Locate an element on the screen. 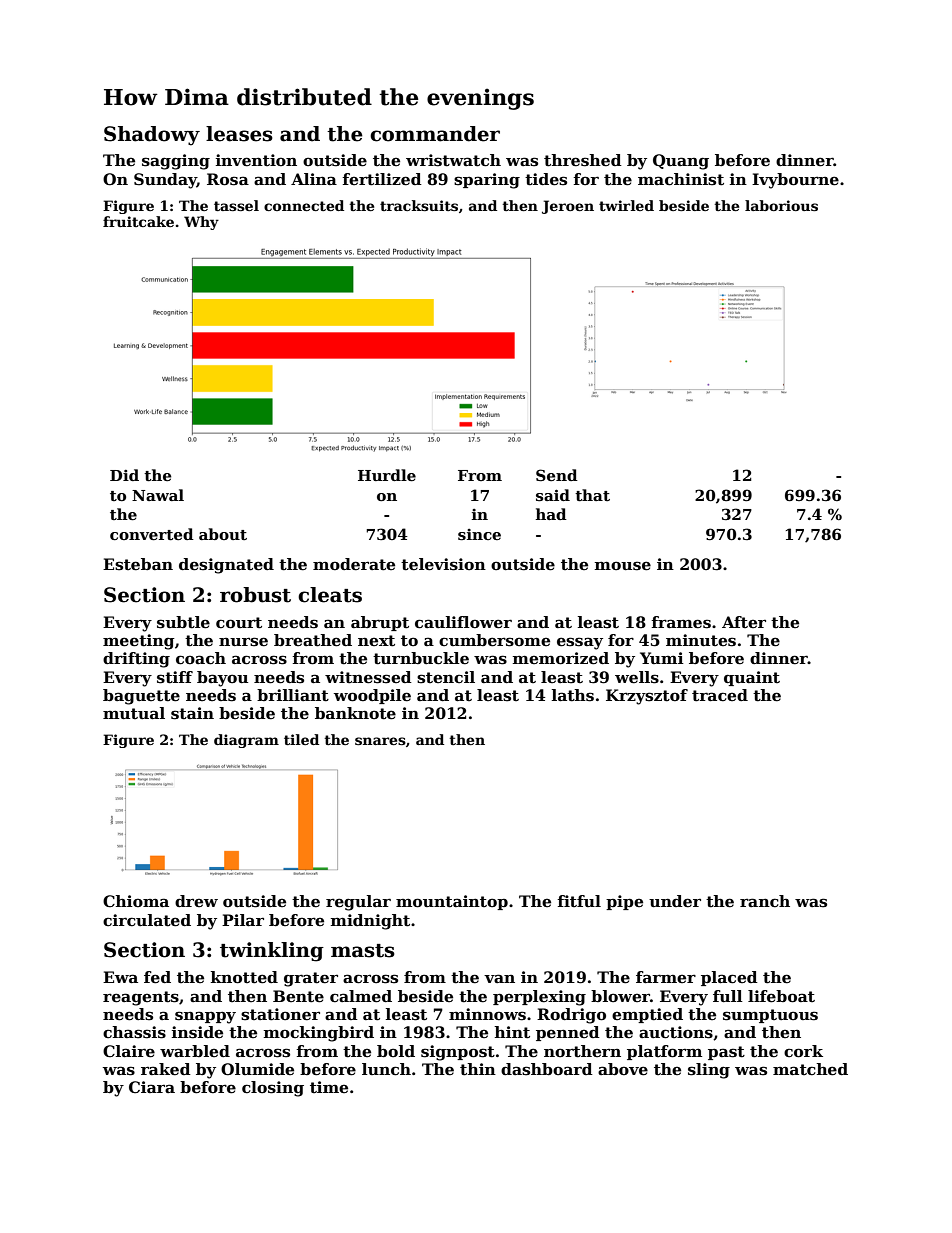 The width and height of the screenshot is (952, 1233). perplexing is located at coordinates (539, 998).
